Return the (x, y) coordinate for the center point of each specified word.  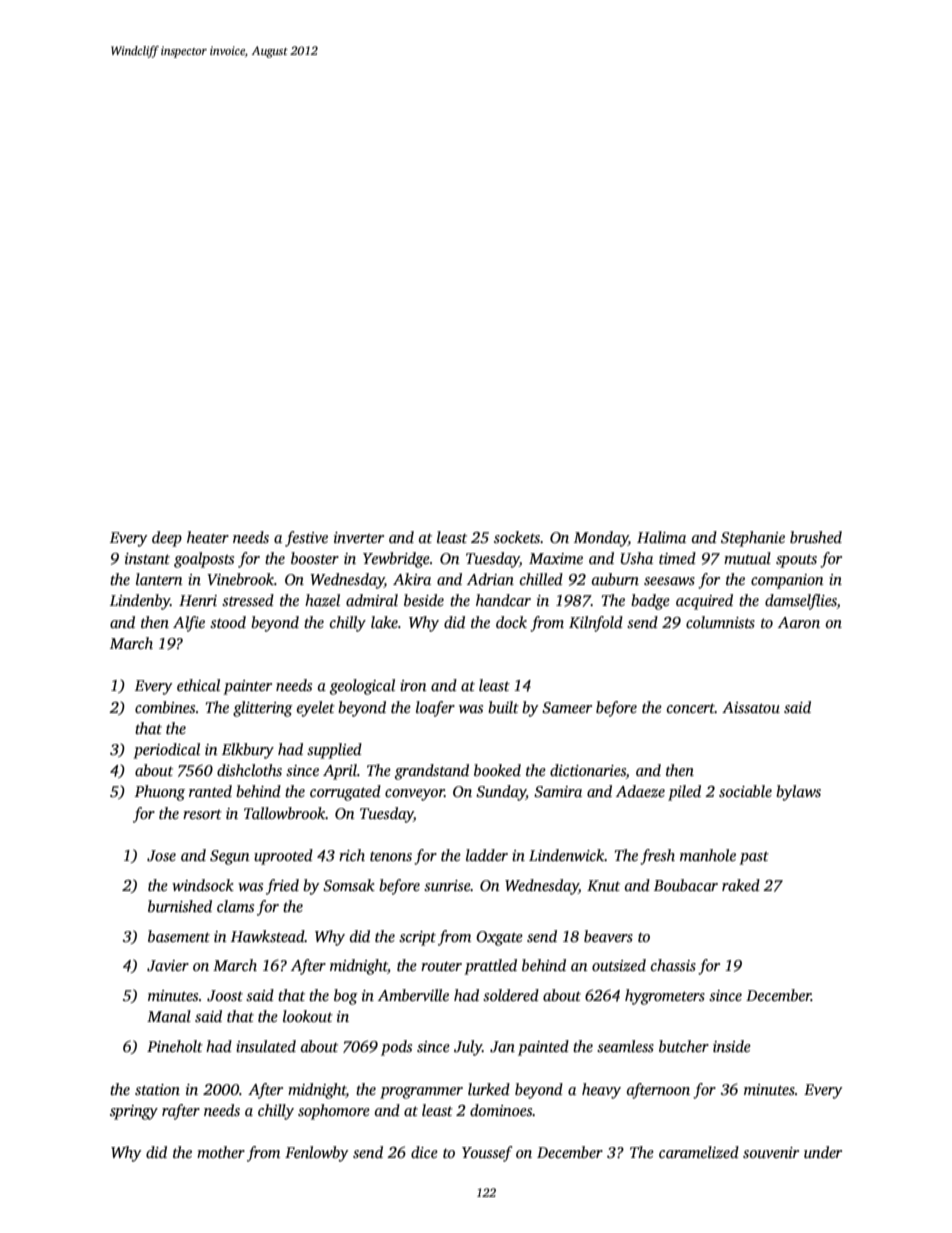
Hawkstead (268, 936)
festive (306, 539)
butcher (684, 1046)
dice (424, 1152)
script (417, 938)
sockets (517, 537)
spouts (796, 561)
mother (221, 1152)
